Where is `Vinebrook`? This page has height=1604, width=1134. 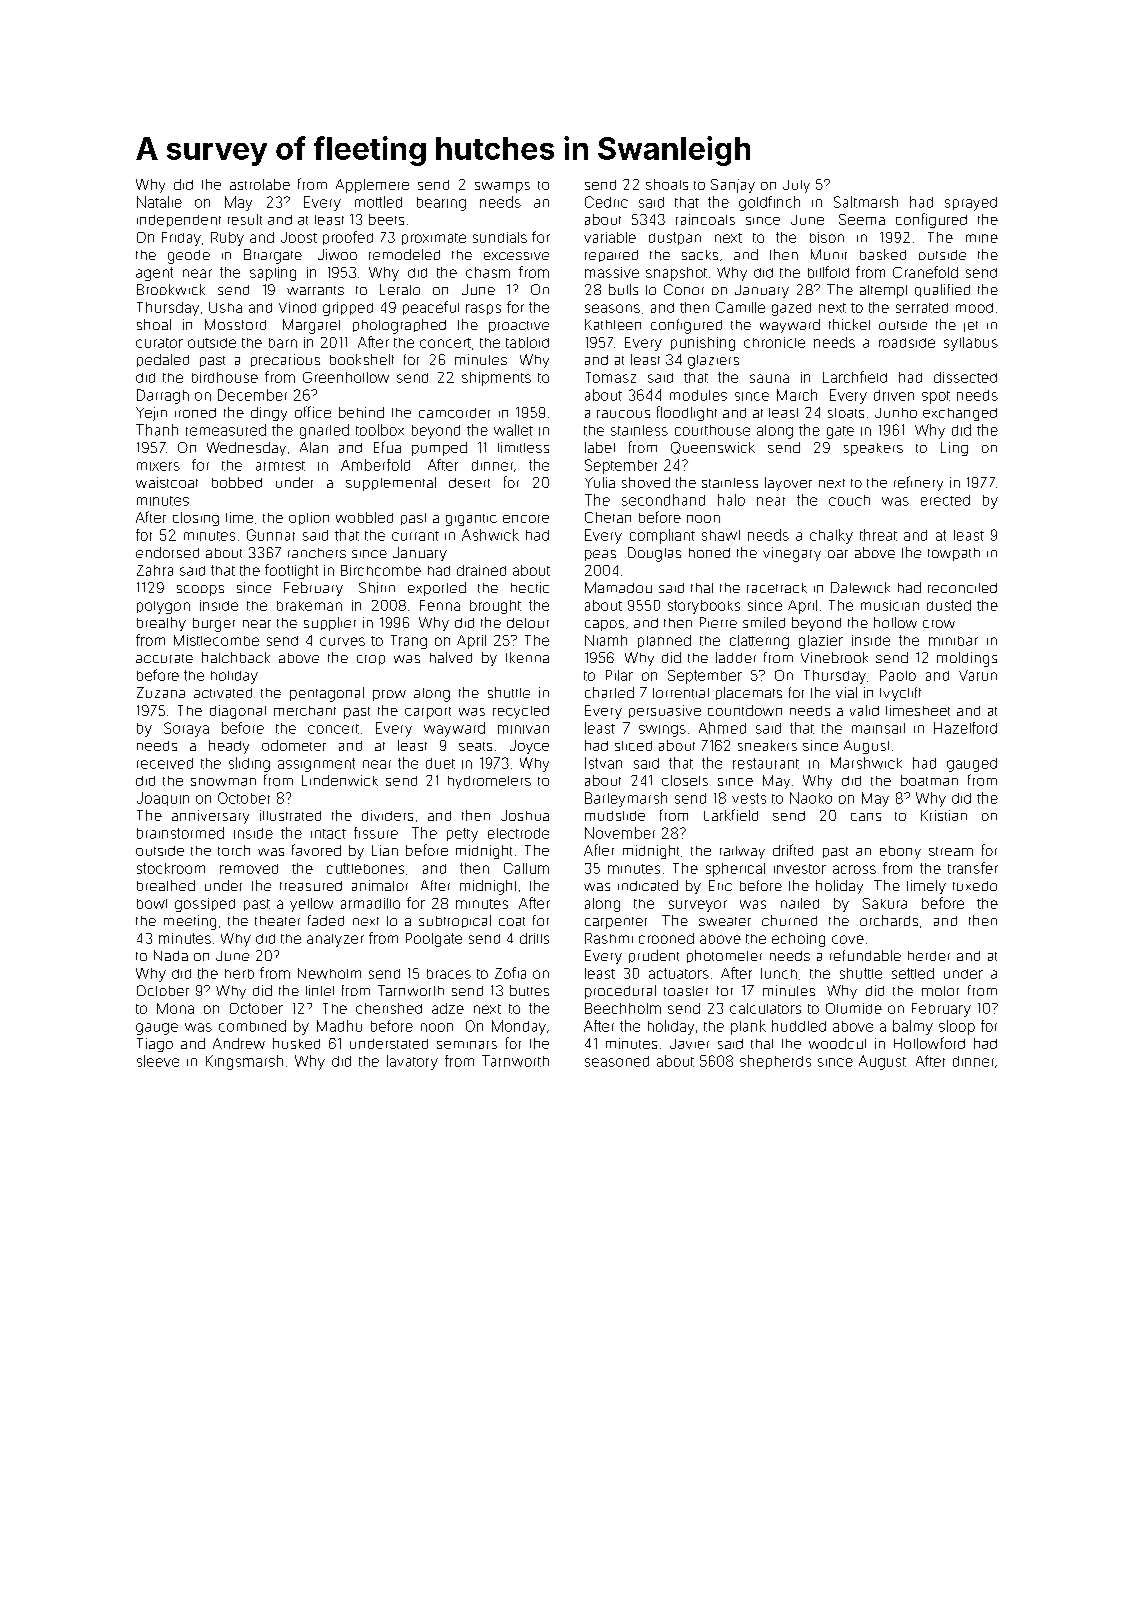 Vinebrook is located at coordinates (834, 657).
